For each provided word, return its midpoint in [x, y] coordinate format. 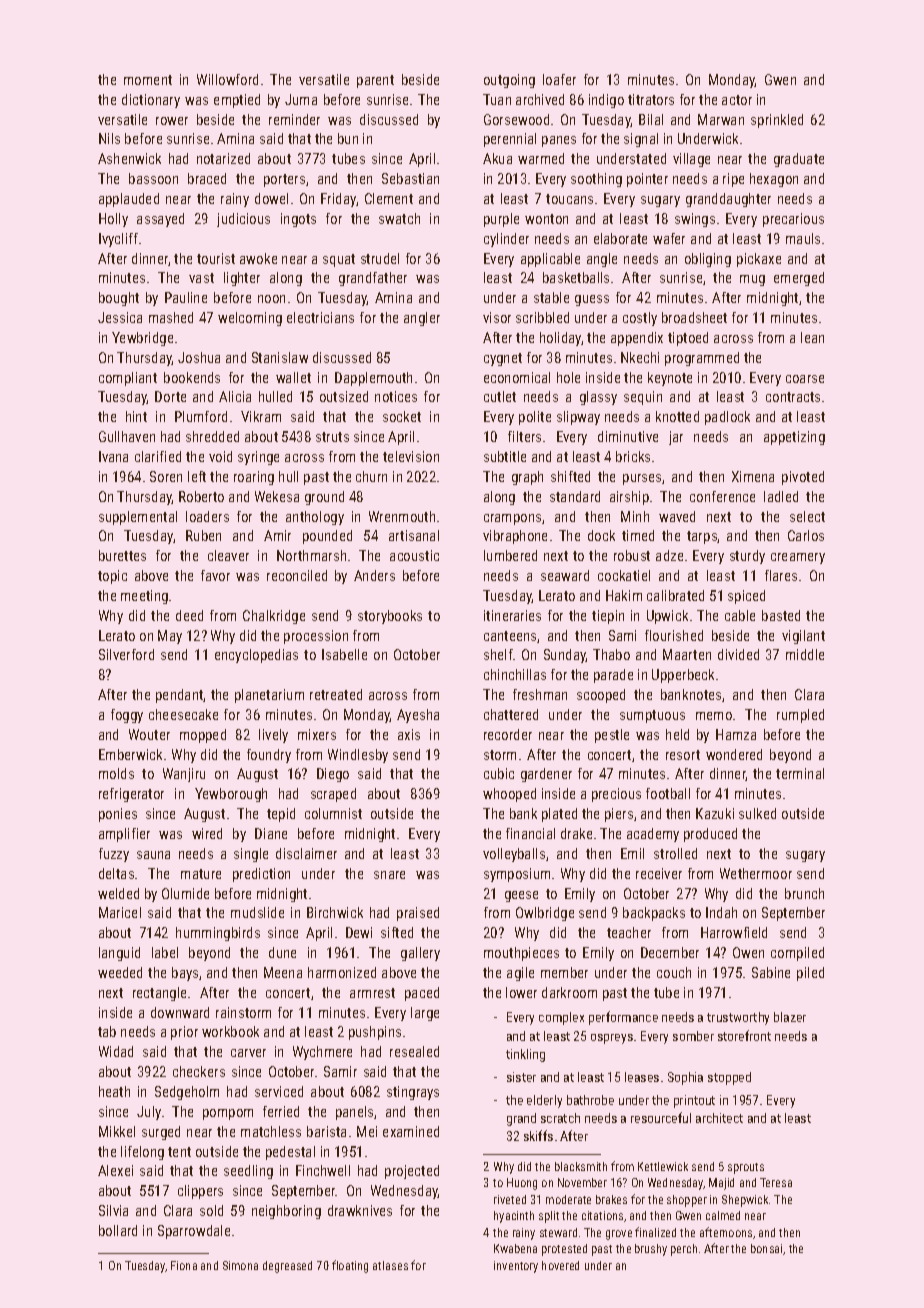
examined [411, 1131]
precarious [793, 220]
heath [114, 1091]
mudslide [257, 912]
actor [737, 100]
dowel [271, 198]
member [564, 972]
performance [623, 1018]
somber [693, 1036]
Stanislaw [280, 357]
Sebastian [410, 178]
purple [501, 220]
